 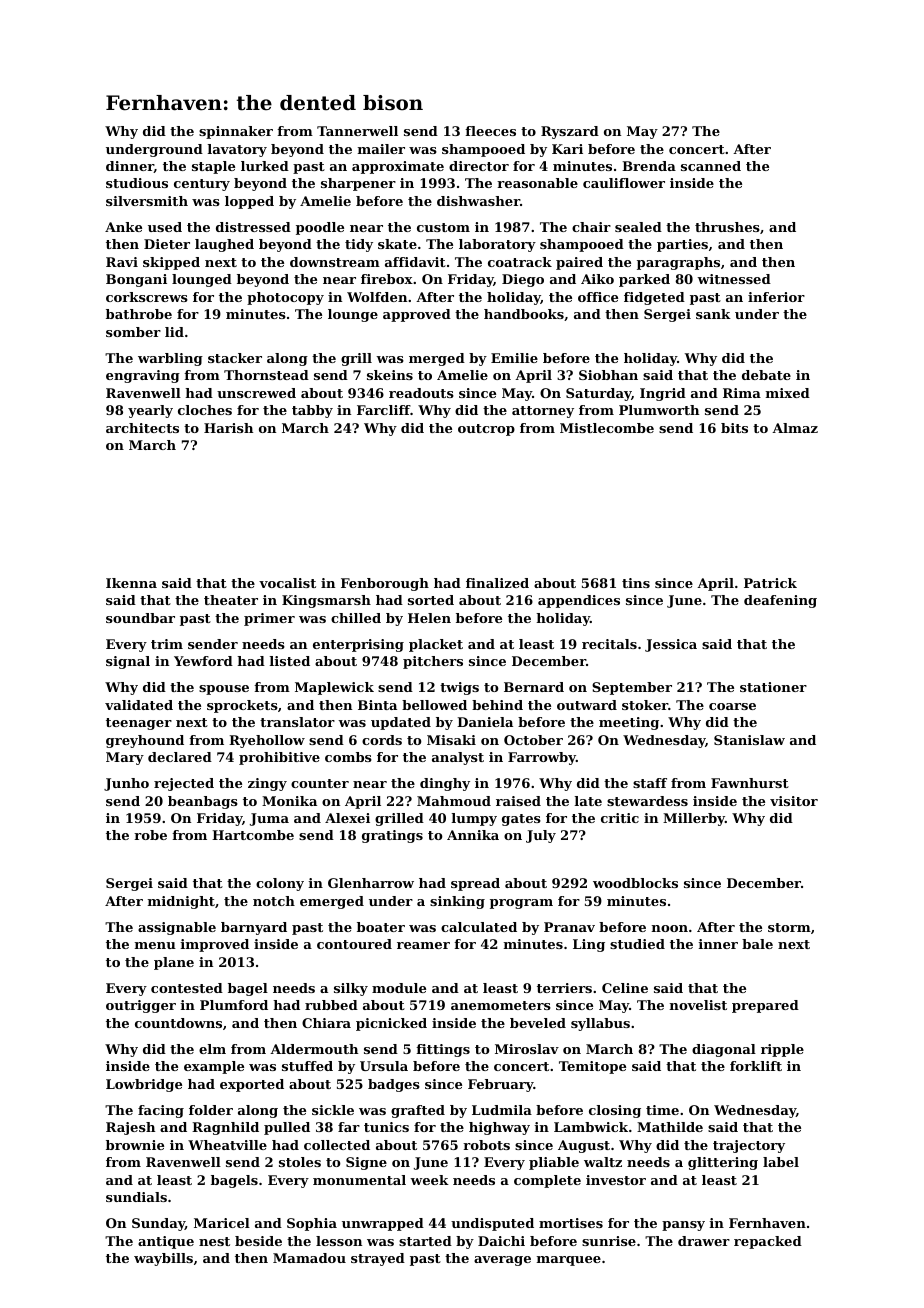 What do you see at coordinates (163, 1259) in the image?
I see `waybills` at bounding box center [163, 1259].
